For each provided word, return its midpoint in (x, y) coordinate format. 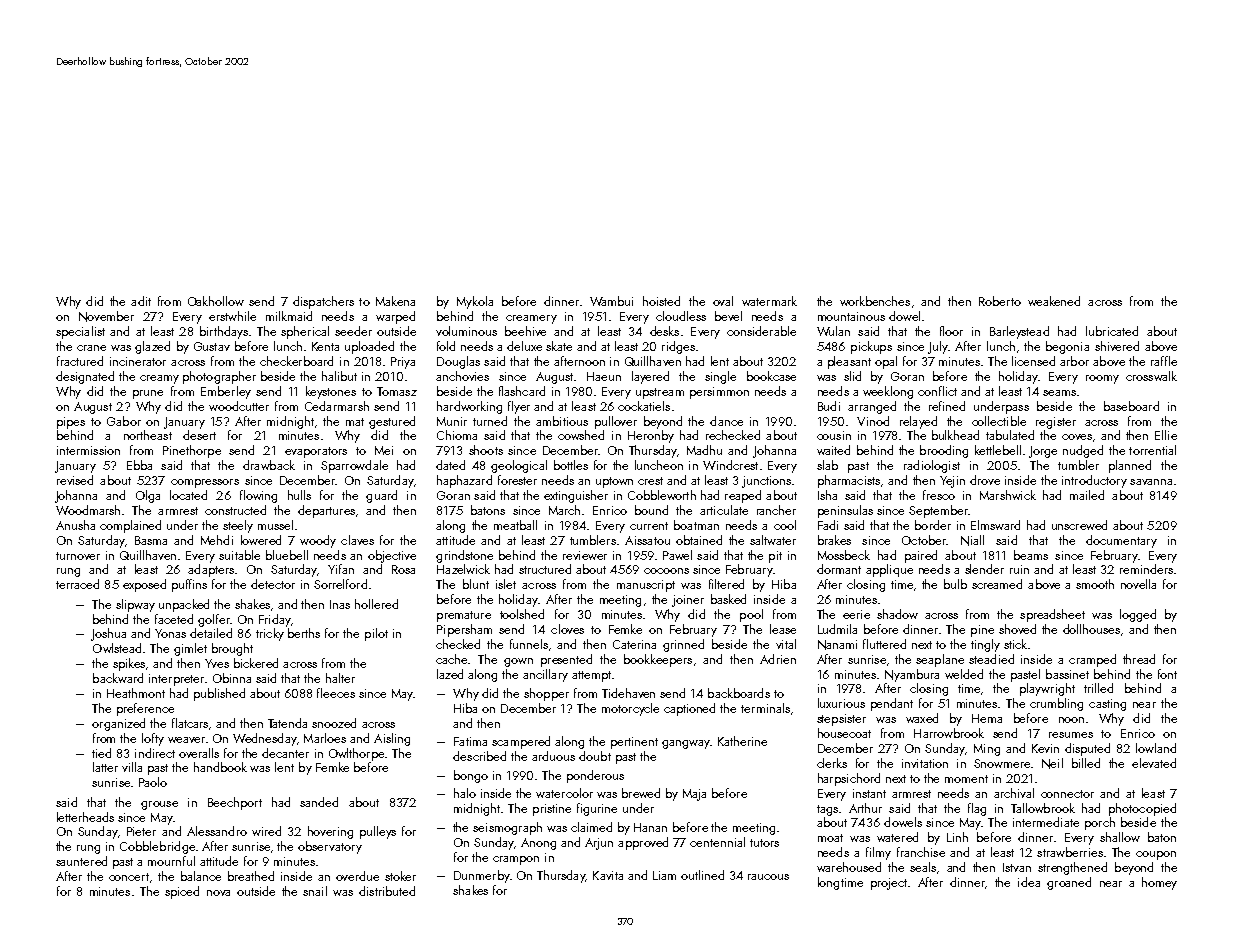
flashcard (522, 391)
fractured (80, 361)
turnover (78, 556)
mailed (1087, 495)
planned (1130, 466)
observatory (330, 847)
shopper (546, 694)
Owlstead (117, 648)
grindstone (464, 556)
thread (1139, 659)
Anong (538, 844)
